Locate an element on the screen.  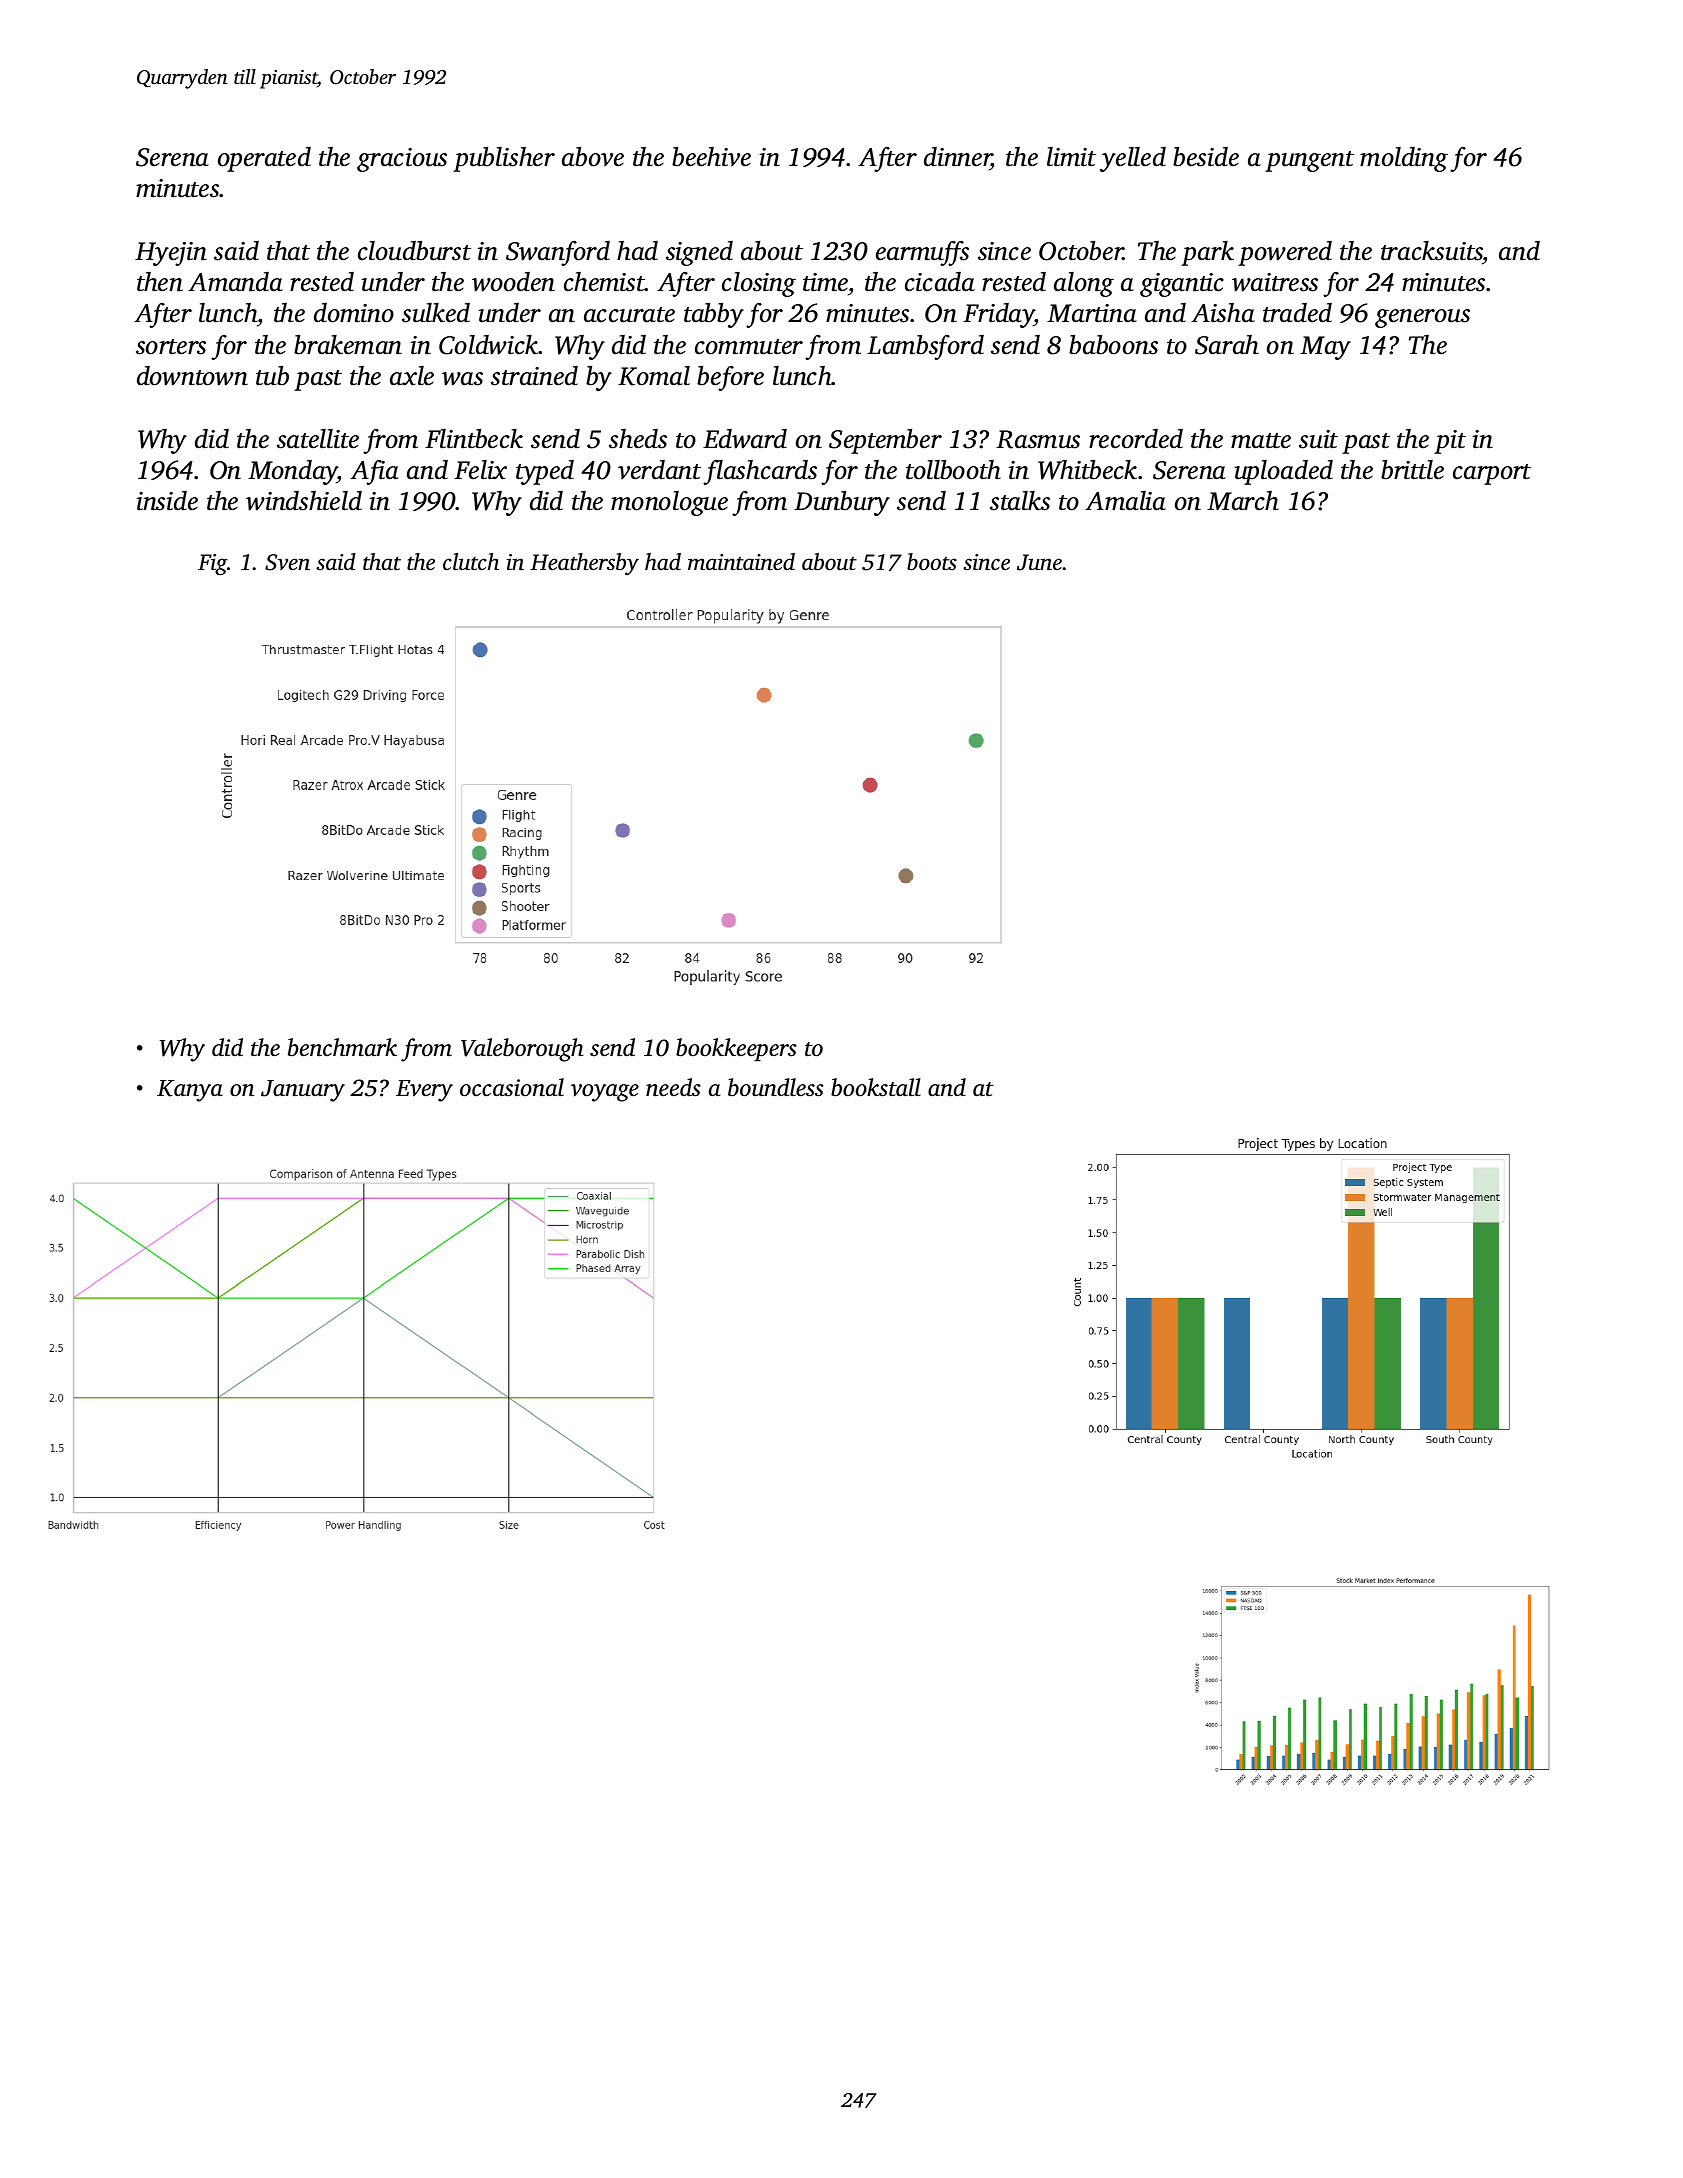
bookkeepers is located at coordinates (736, 1049).
